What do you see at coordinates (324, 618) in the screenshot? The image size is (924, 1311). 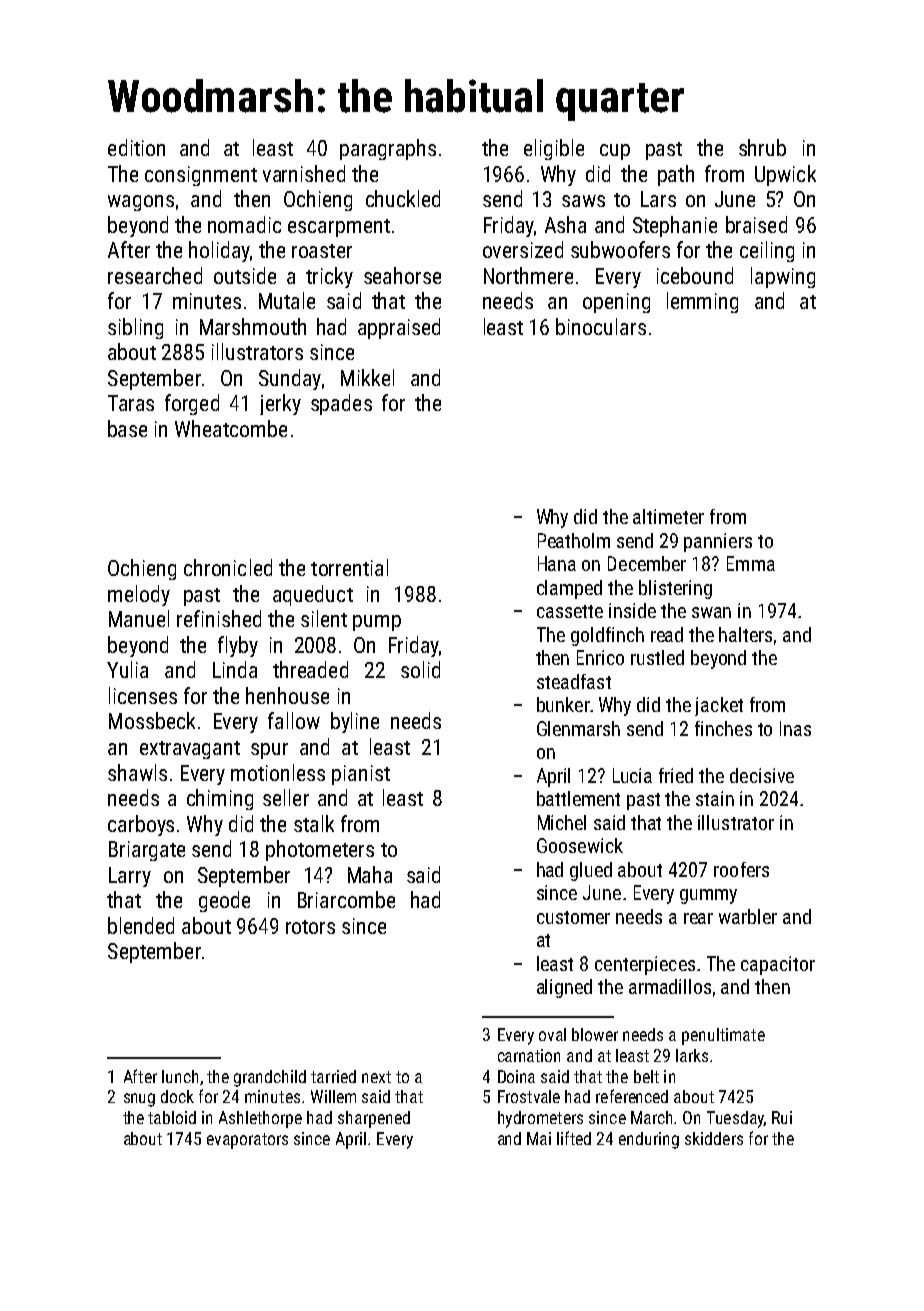 I see `silent` at bounding box center [324, 618].
